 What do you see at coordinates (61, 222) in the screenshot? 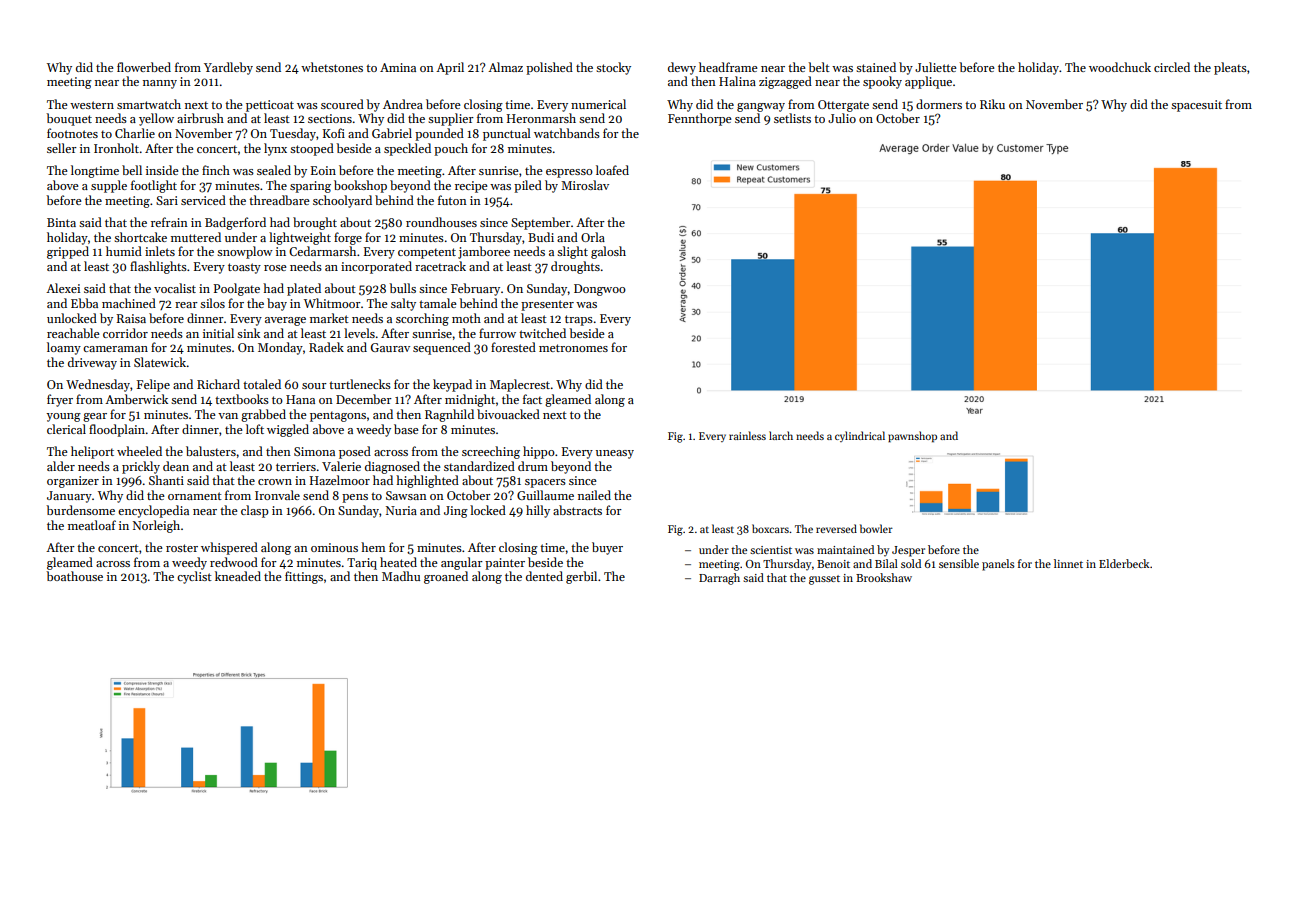
I see `Binta` at bounding box center [61, 222].
